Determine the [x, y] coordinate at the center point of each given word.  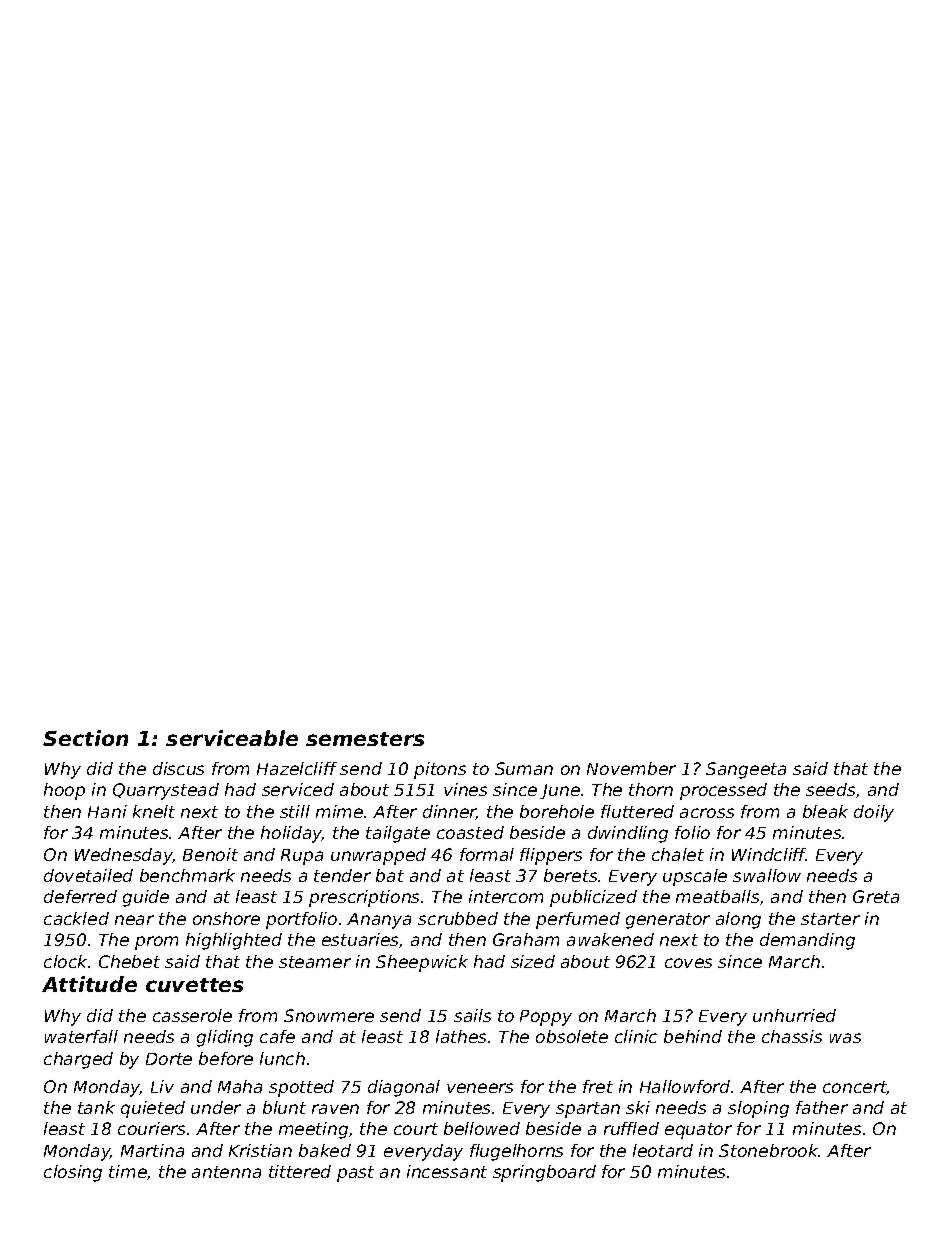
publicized [593, 898]
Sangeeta [746, 770]
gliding [225, 1038]
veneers [480, 1088]
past [355, 1174]
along [738, 920]
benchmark [187, 875]
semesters [365, 739]
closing [73, 1173]
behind [693, 1036]
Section [85, 738]
